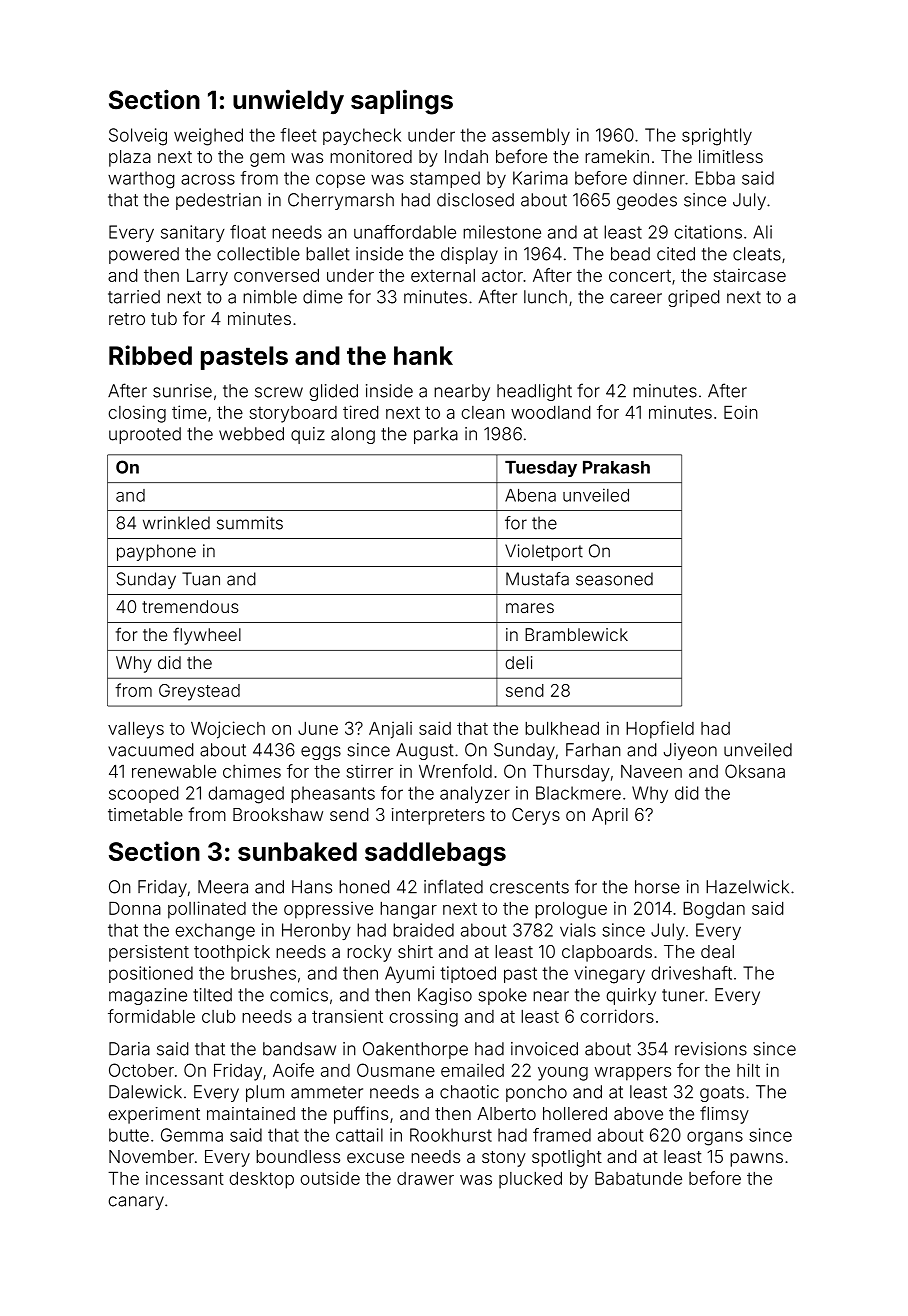  Describe the element at coordinates (531, 136) in the page. I see `assembly` at that location.
